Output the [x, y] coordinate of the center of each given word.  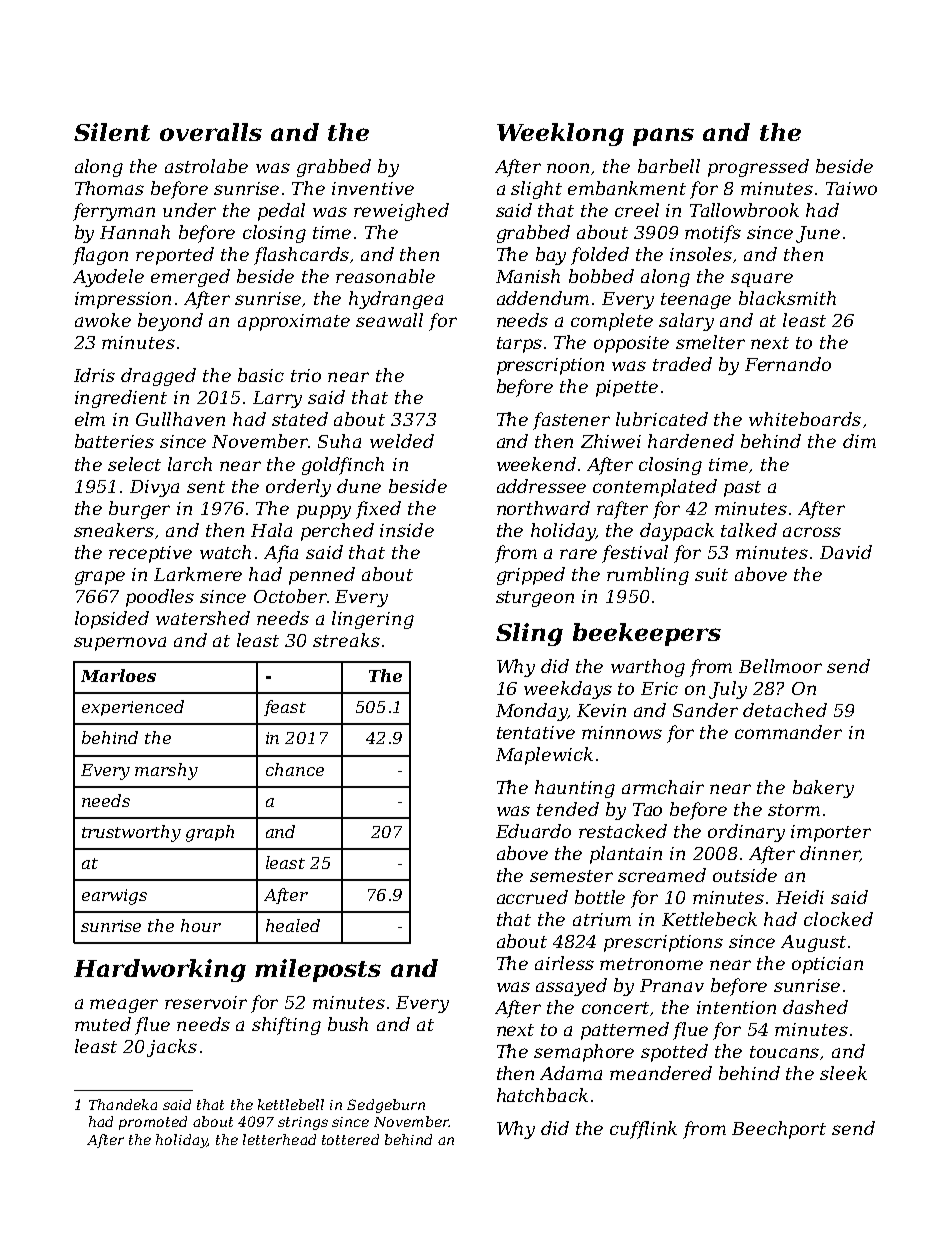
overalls [211, 132]
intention [736, 1007]
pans [663, 137]
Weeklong [560, 134]
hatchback [542, 1095]
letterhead [279, 1139]
